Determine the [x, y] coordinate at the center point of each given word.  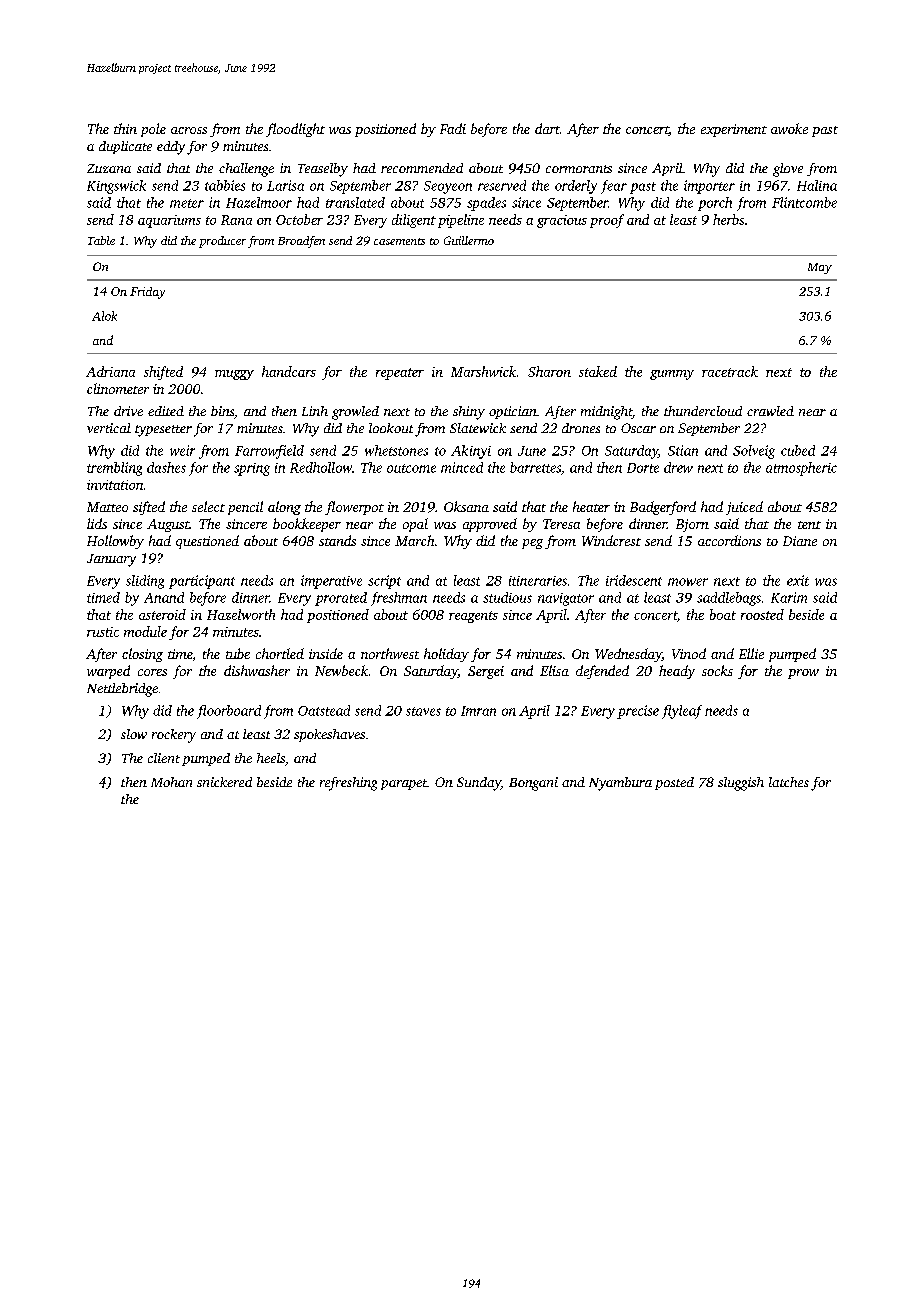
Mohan [171, 782]
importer [709, 187]
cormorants [579, 169]
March [414, 540]
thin [125, 128]
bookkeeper [307, 525]
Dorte [643, 468]
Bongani [533, 784]
